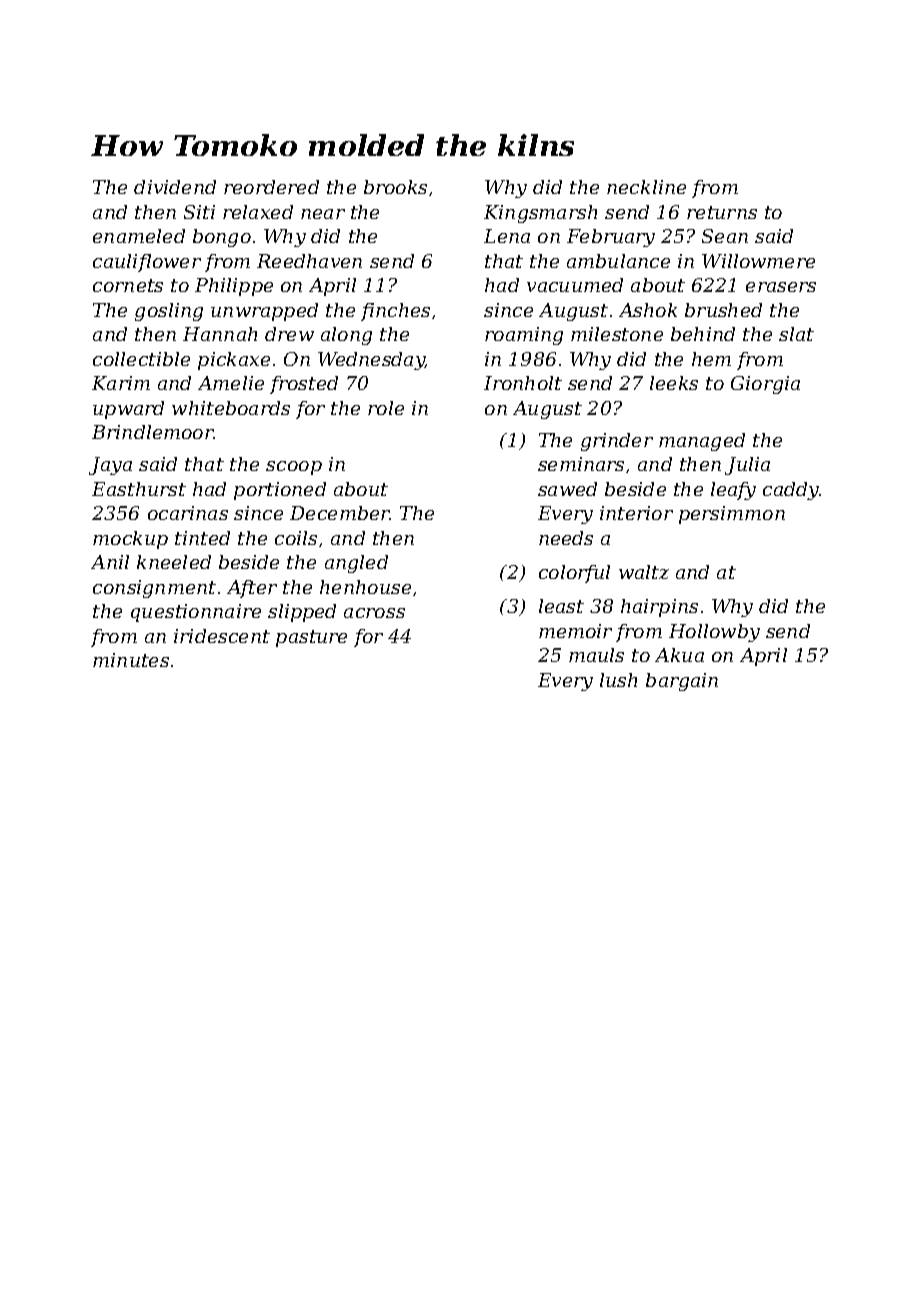 This screenshot has width=924, height=1314. What do you see at coordinates (371, 361) in the screenshot?
I see `Wednesday` at bounding box center [371, 361].
